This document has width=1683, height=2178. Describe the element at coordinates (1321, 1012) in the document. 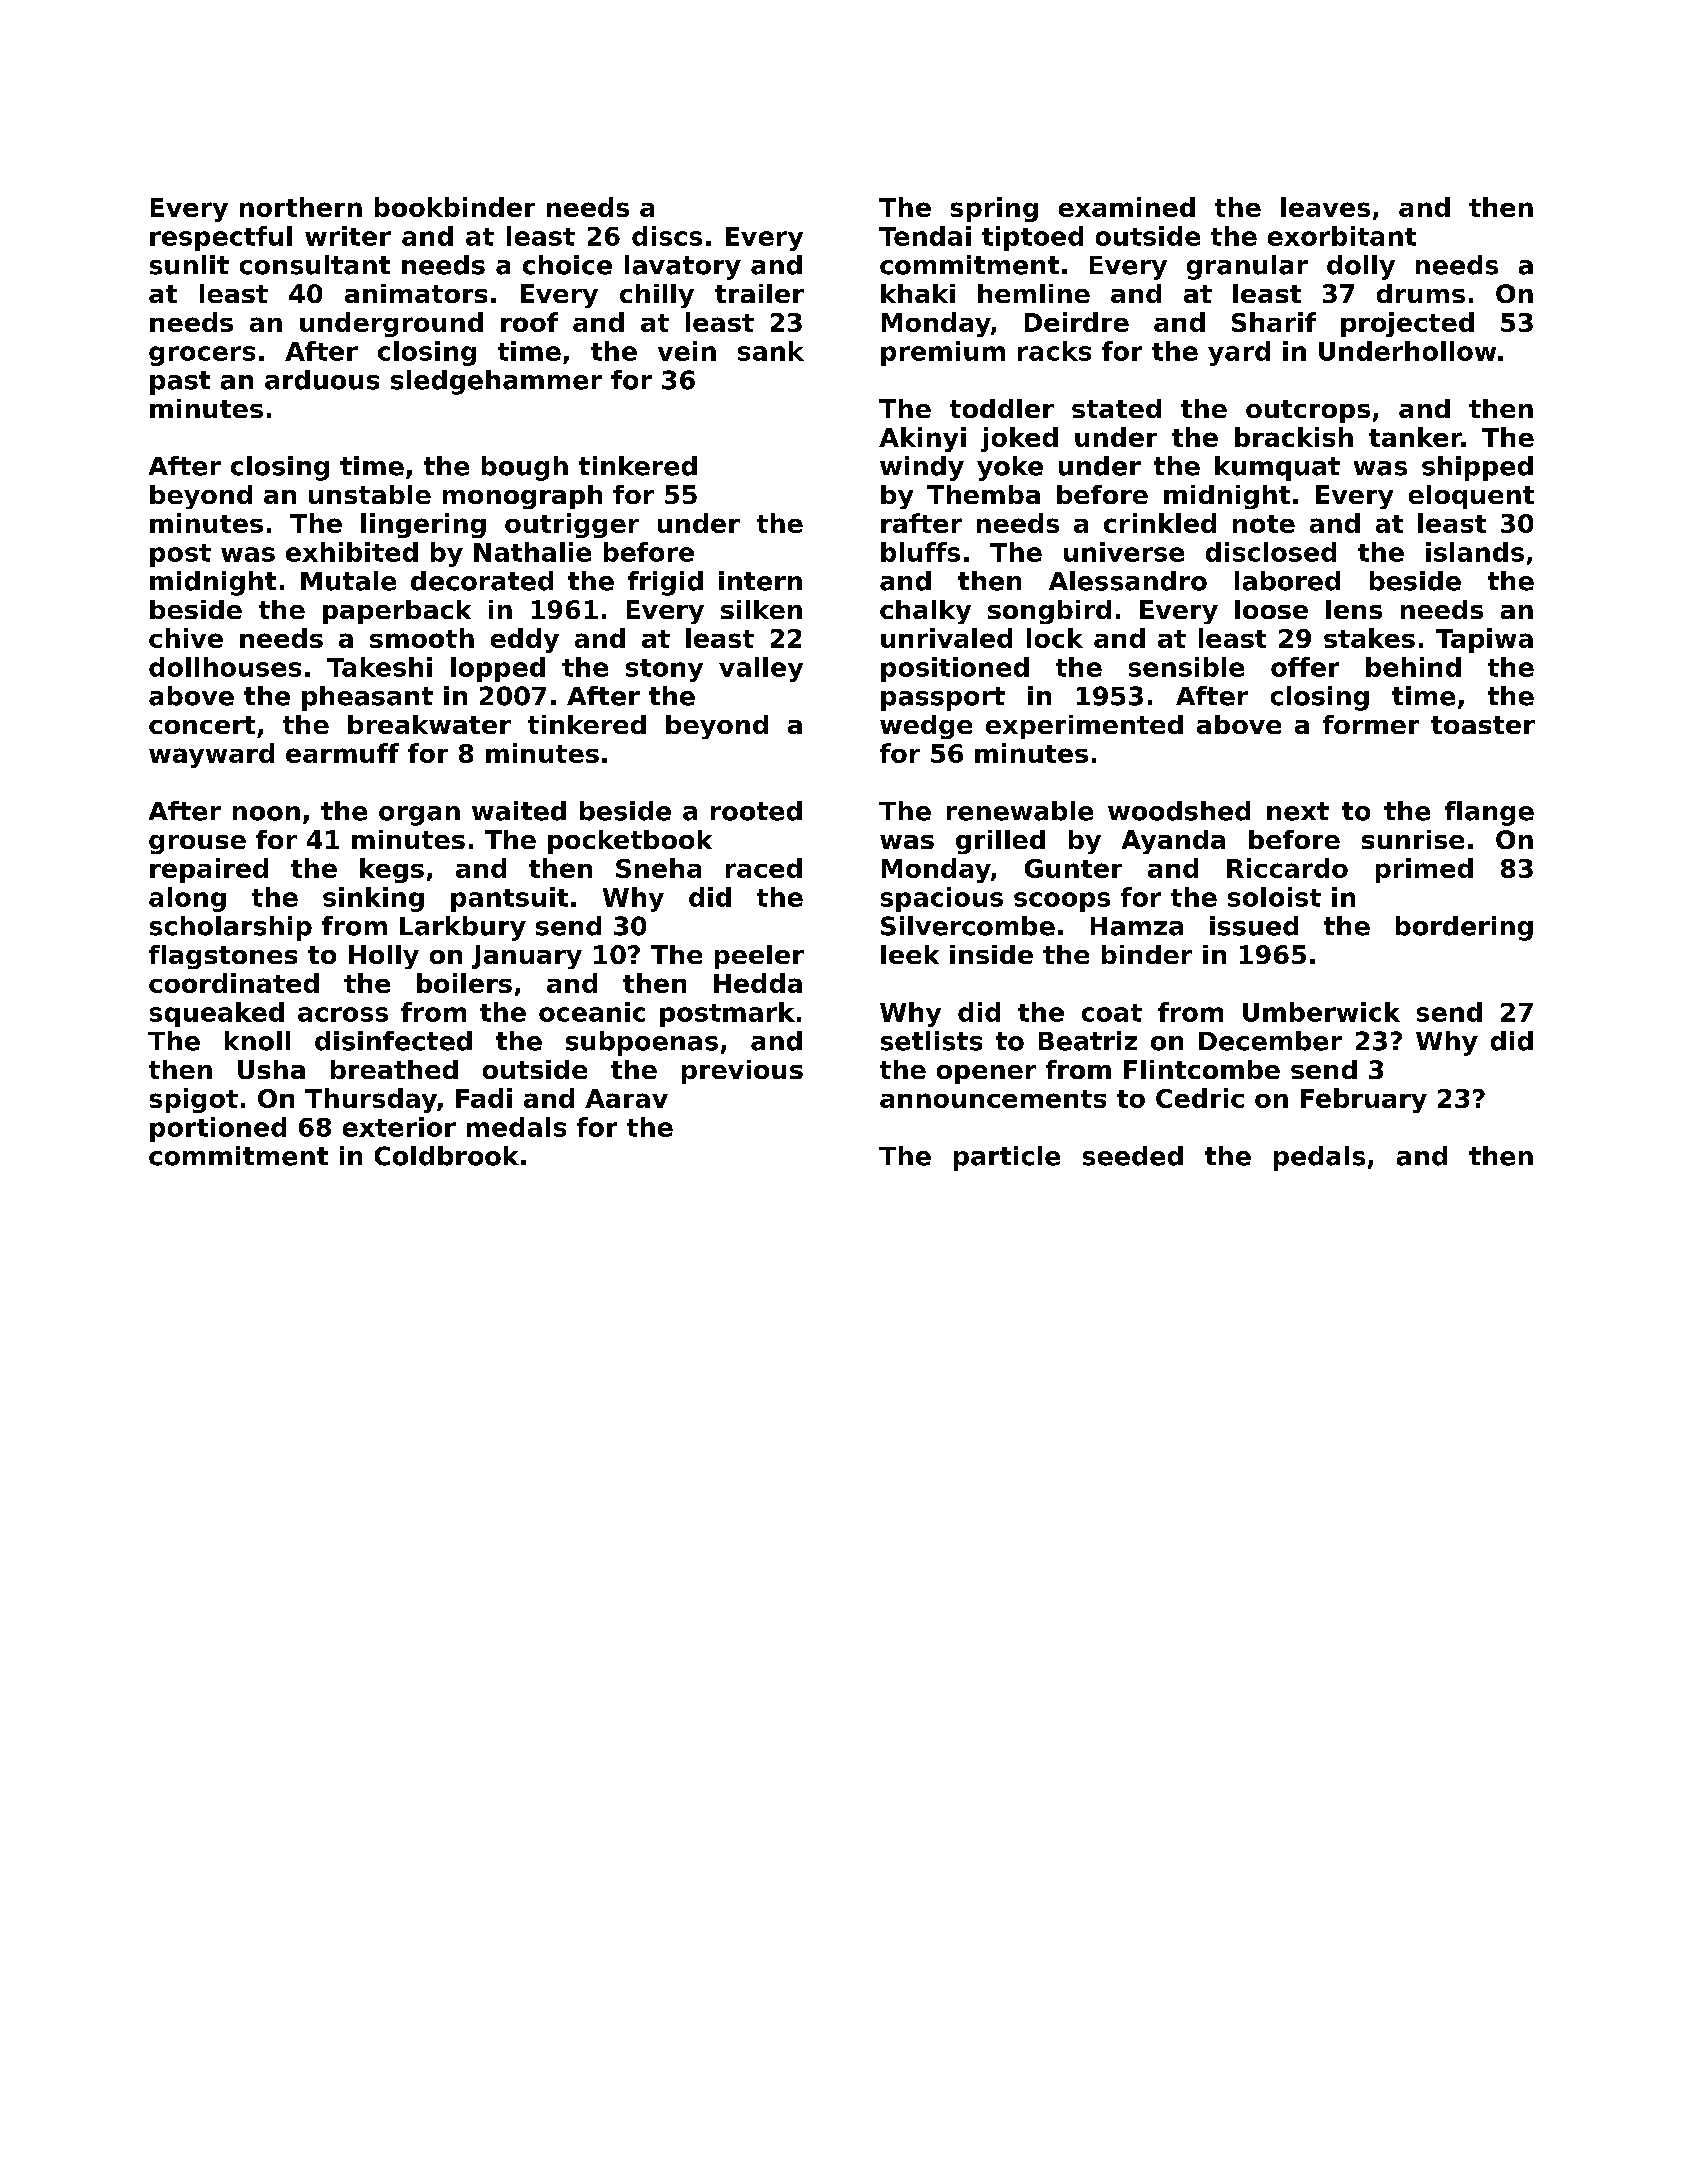

I see `Umberwick` at that location.
